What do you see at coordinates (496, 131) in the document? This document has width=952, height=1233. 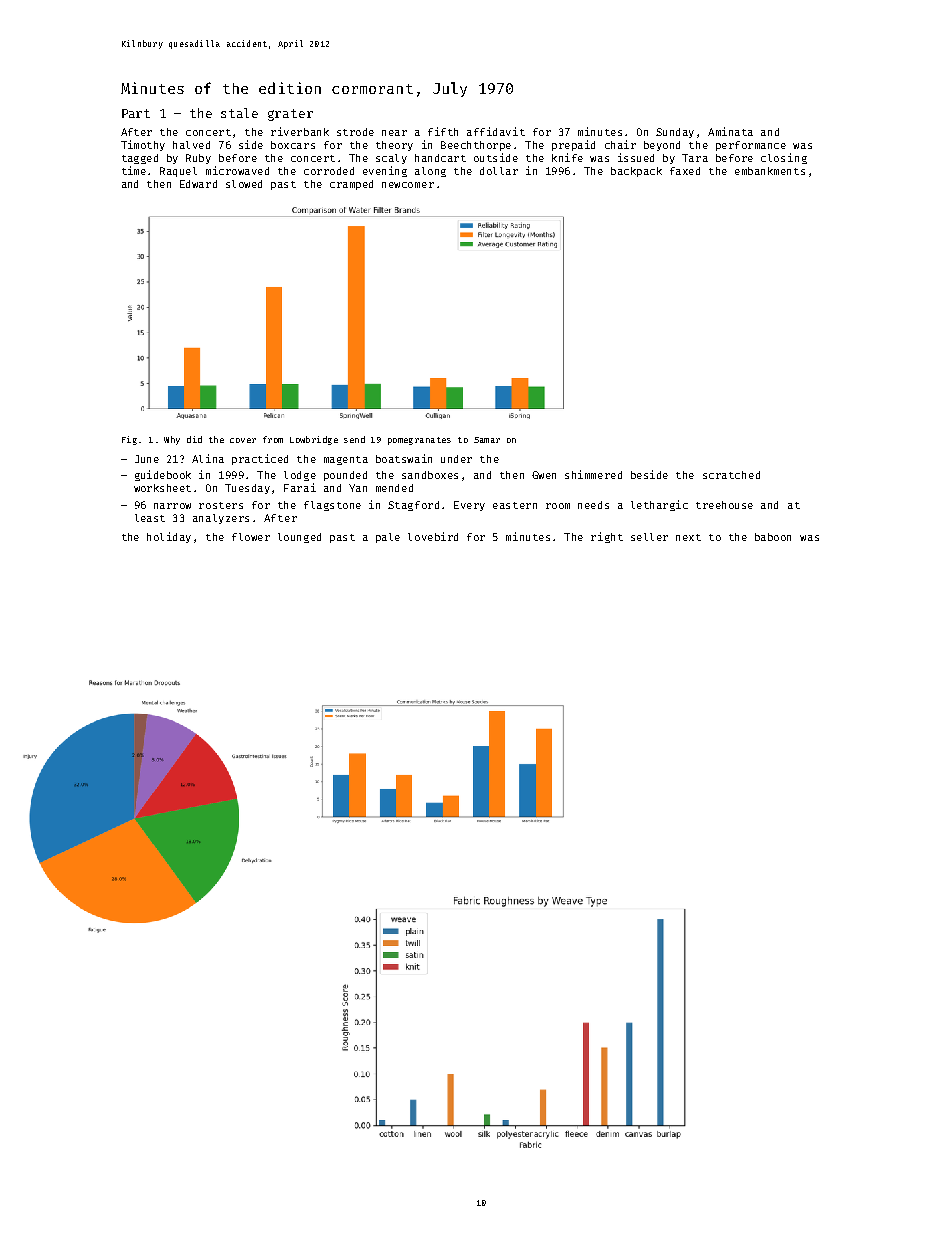 I see `affidavit` at bounding box center [496, 131].
